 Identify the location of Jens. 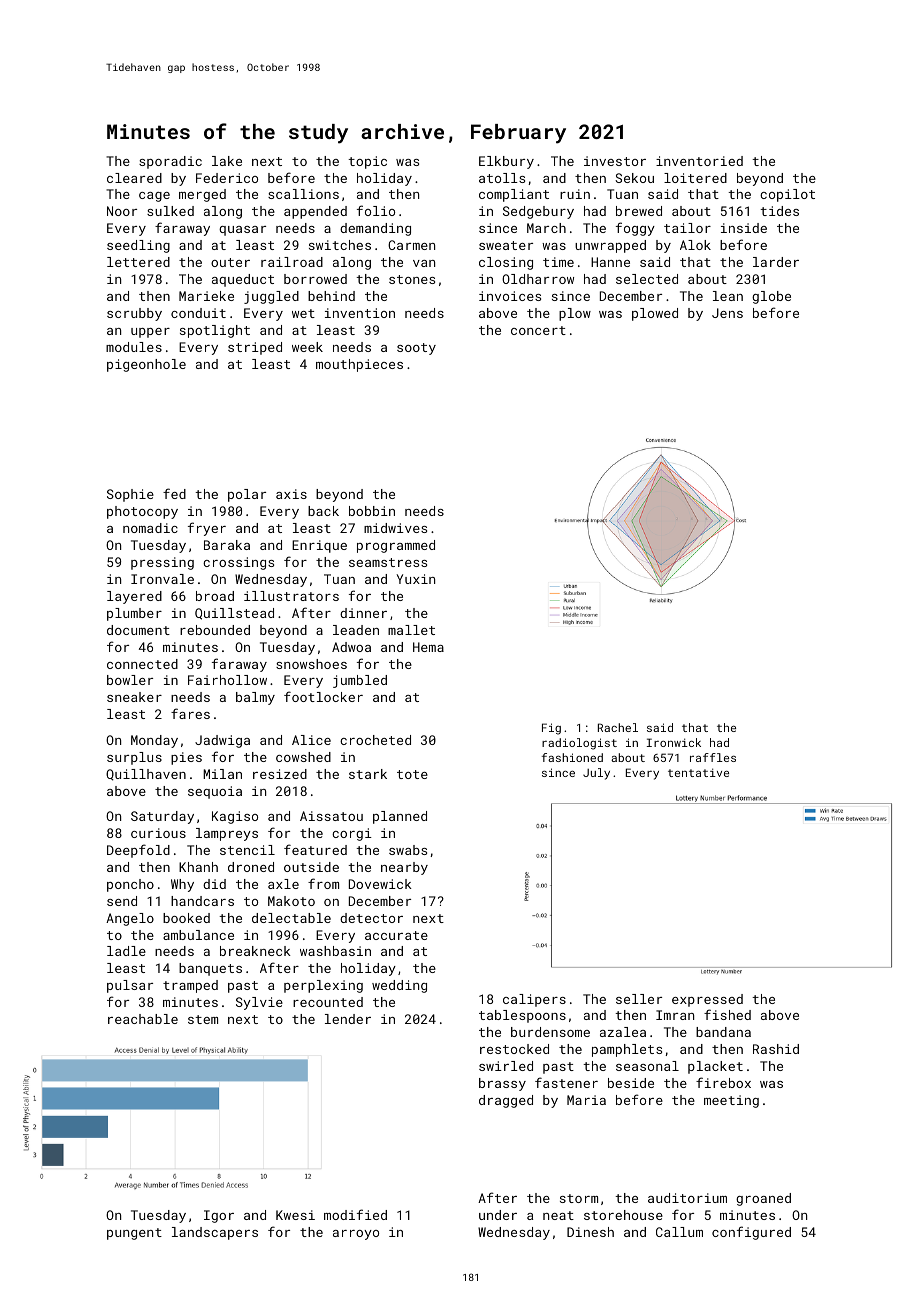
(727, 313).
